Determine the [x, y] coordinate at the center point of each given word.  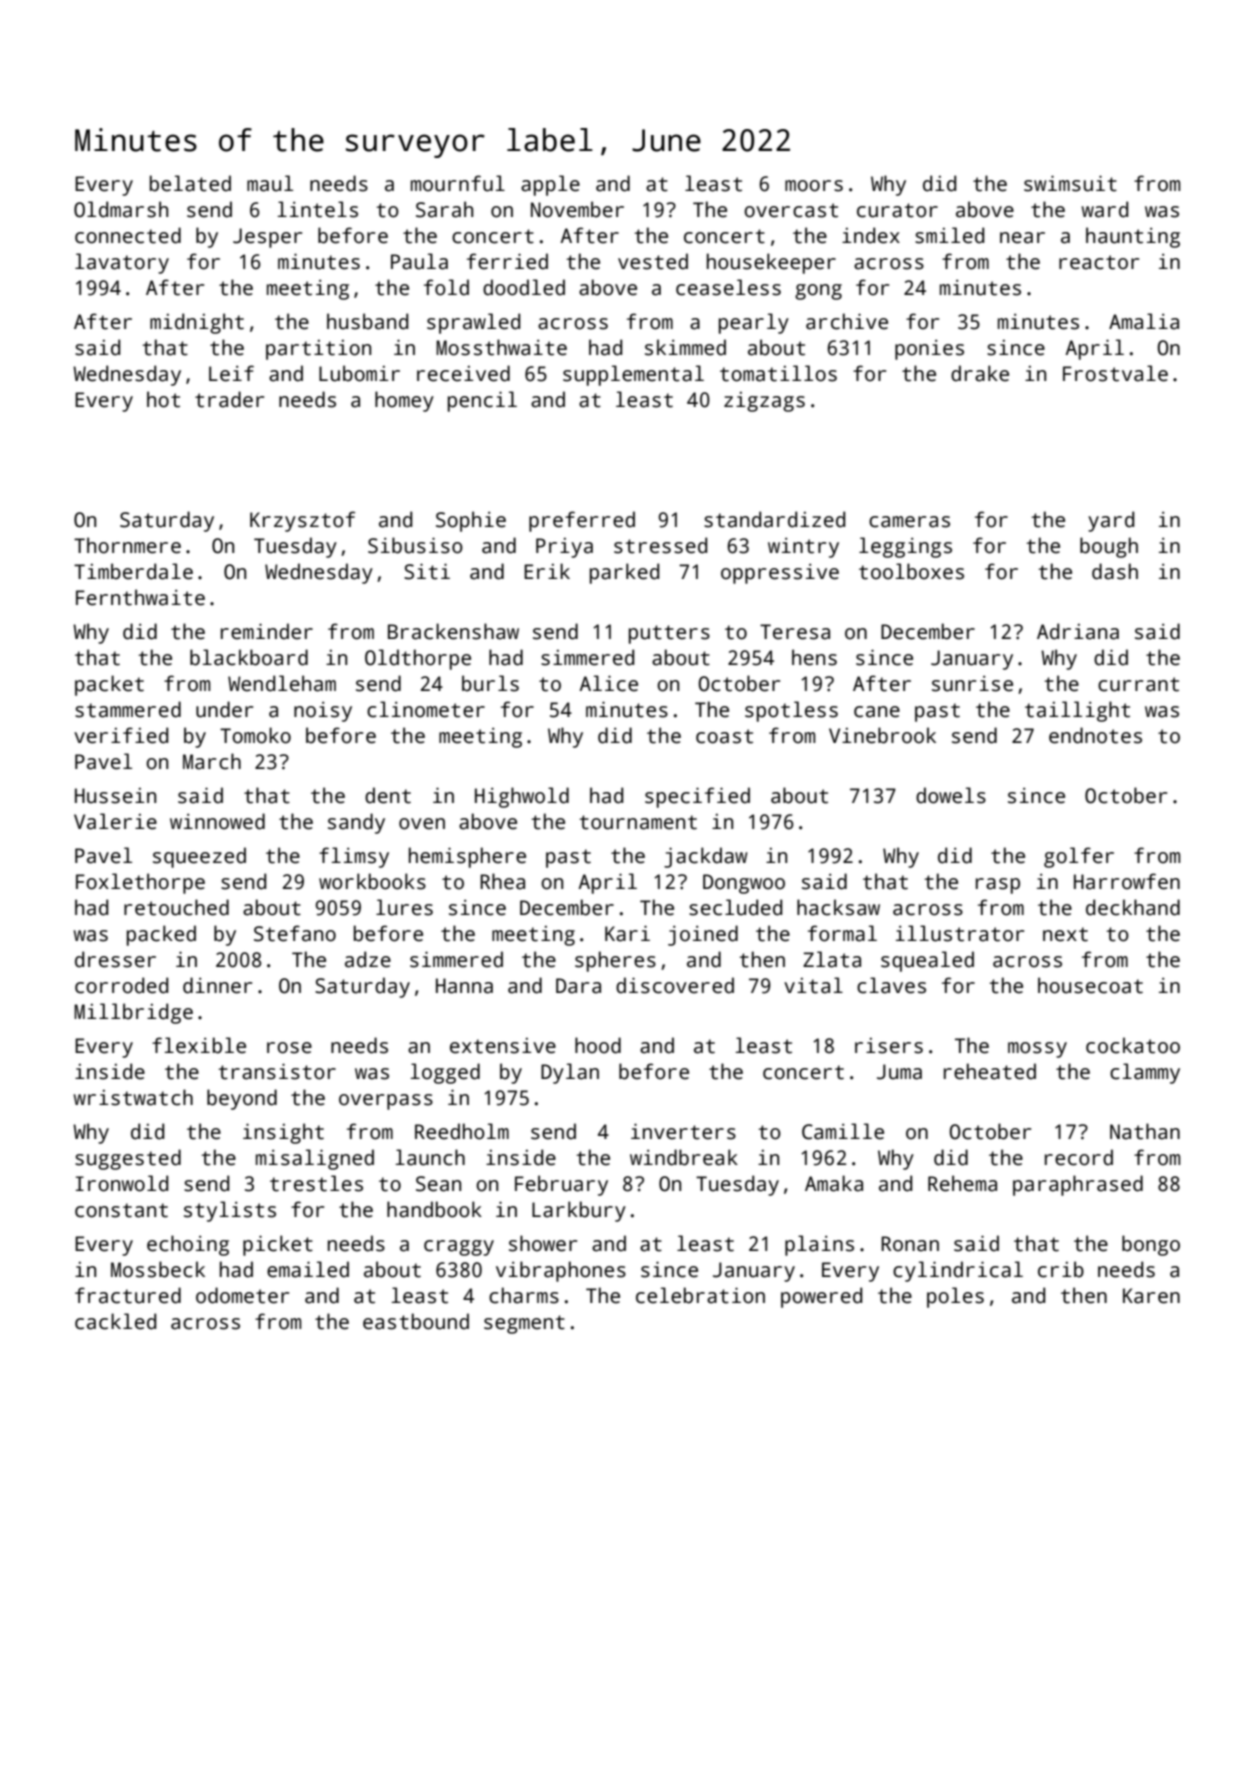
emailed [308, 1269]
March [212, 761]
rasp [998, 886]
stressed [660, 545]
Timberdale [133, 571]
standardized [774, 519]
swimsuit [1070, 183]
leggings [905, 547]
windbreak [684, 1157]
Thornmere [127, 545]
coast [724, 736]
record [1079, 1157]
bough [1109, 547]
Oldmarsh [121, 209]
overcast [791, 210]
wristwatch [133, 1097]
